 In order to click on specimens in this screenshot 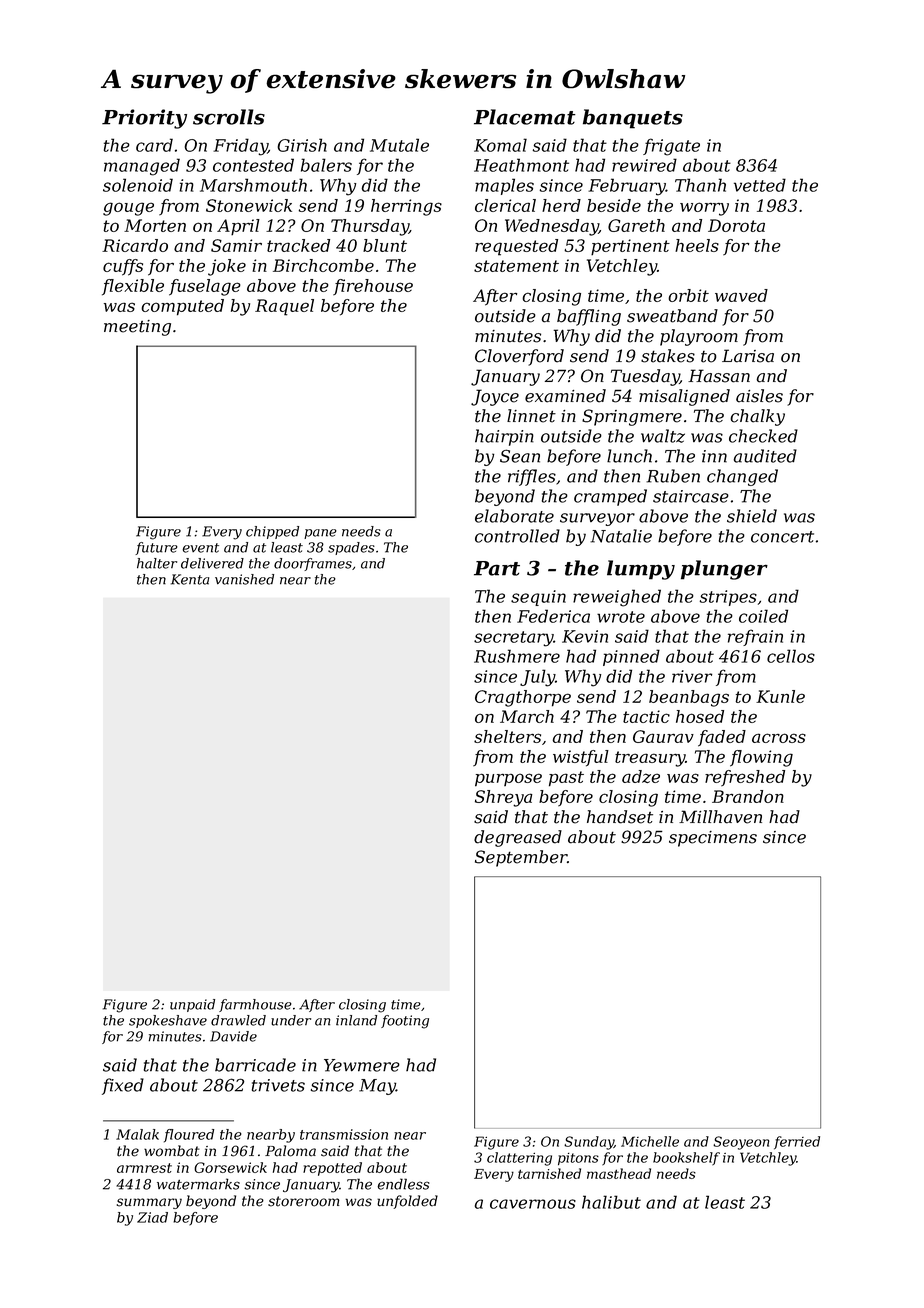, I will do `click(713, 839)`.
